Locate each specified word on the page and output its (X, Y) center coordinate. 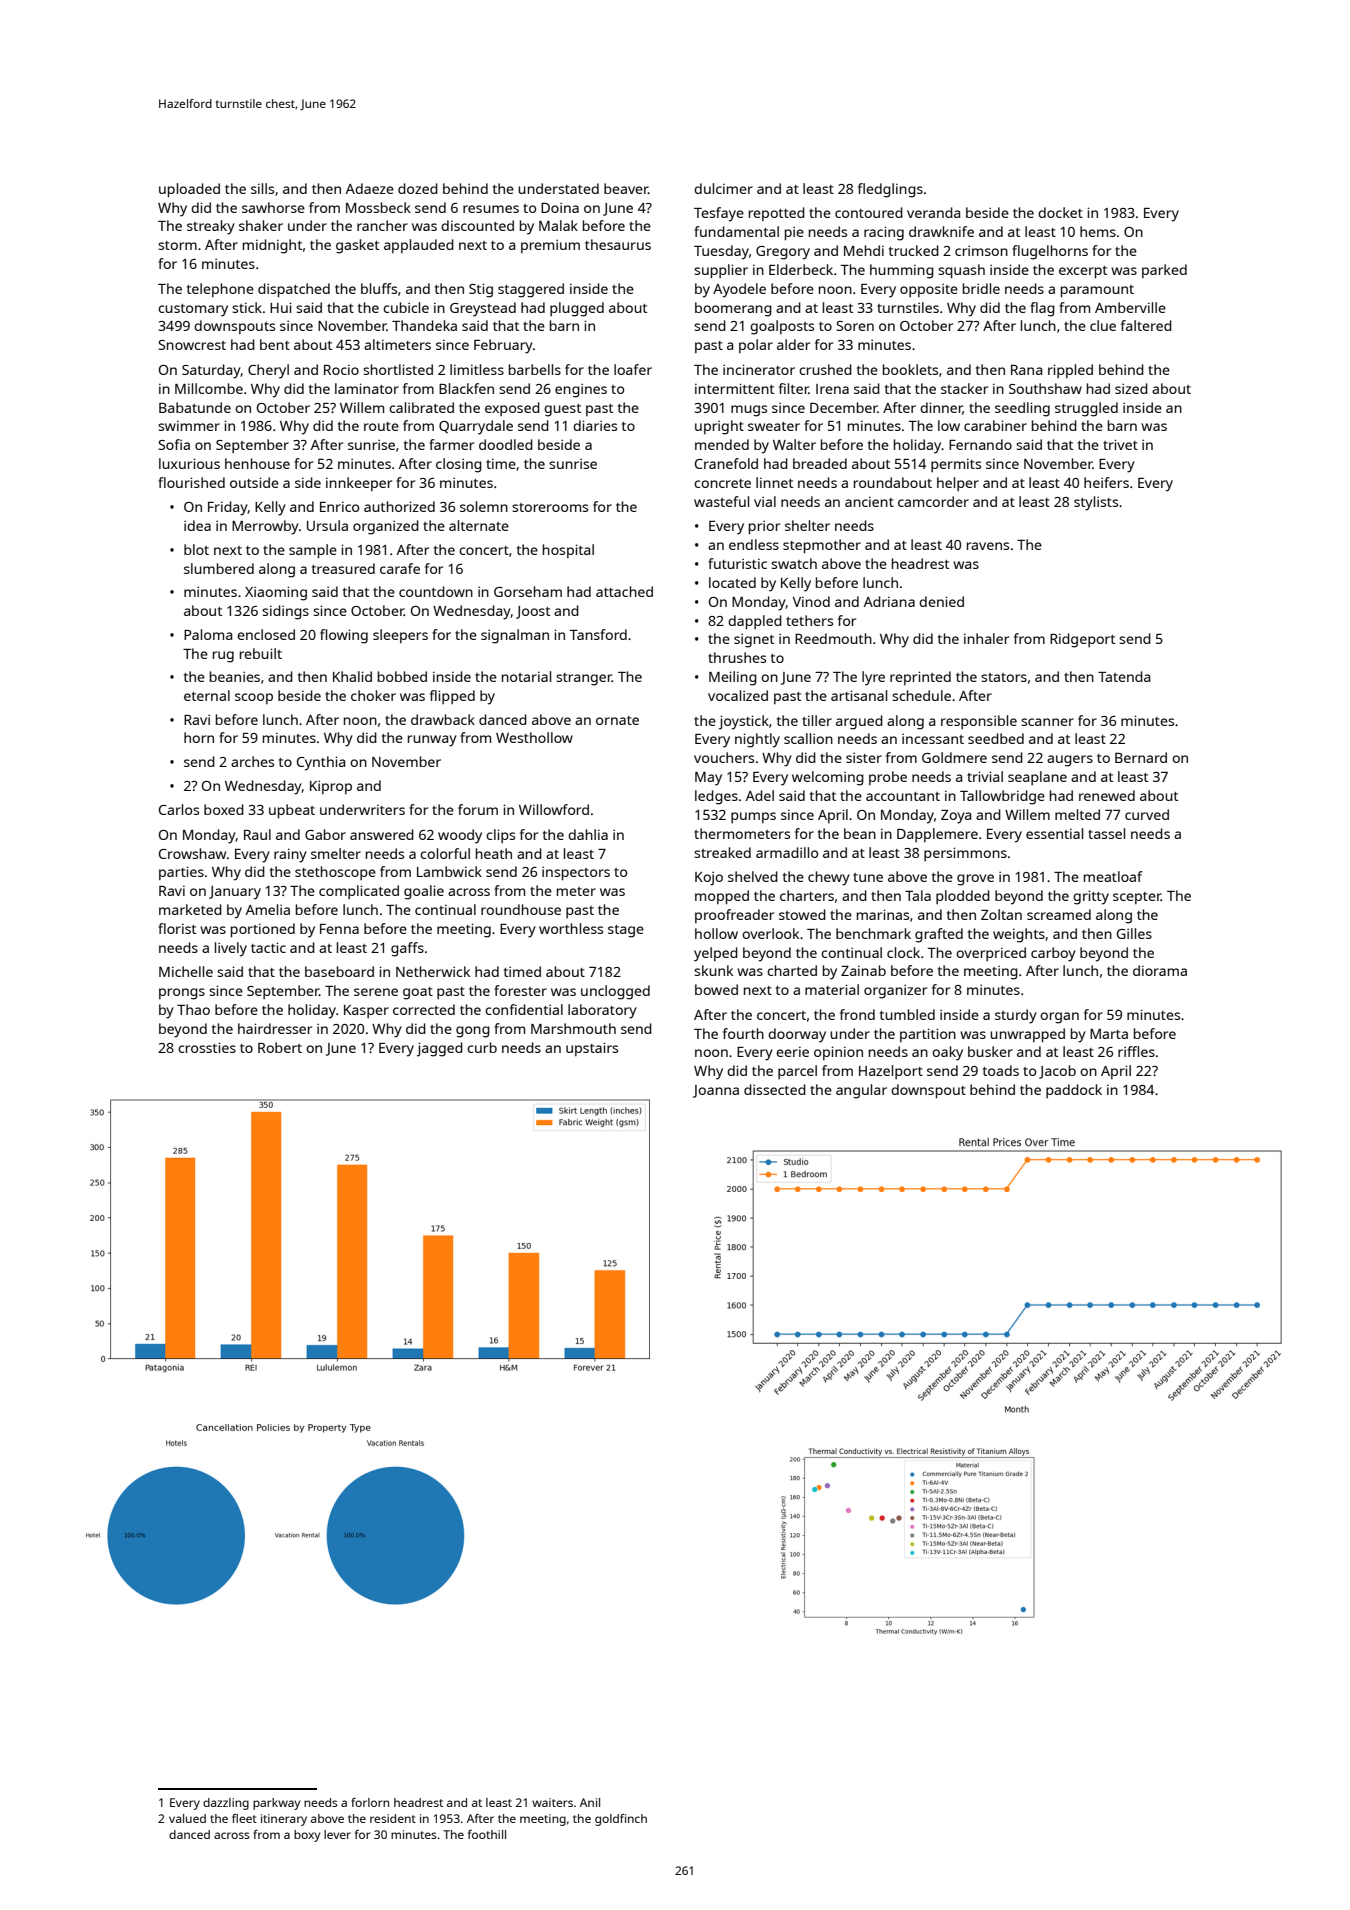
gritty (1091, 897)
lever (337, 1834)
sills (262, 188)
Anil (590, 1802)
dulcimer (723, 188)
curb (482, 1047)
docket (1060, 212)
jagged (440, 1049)
